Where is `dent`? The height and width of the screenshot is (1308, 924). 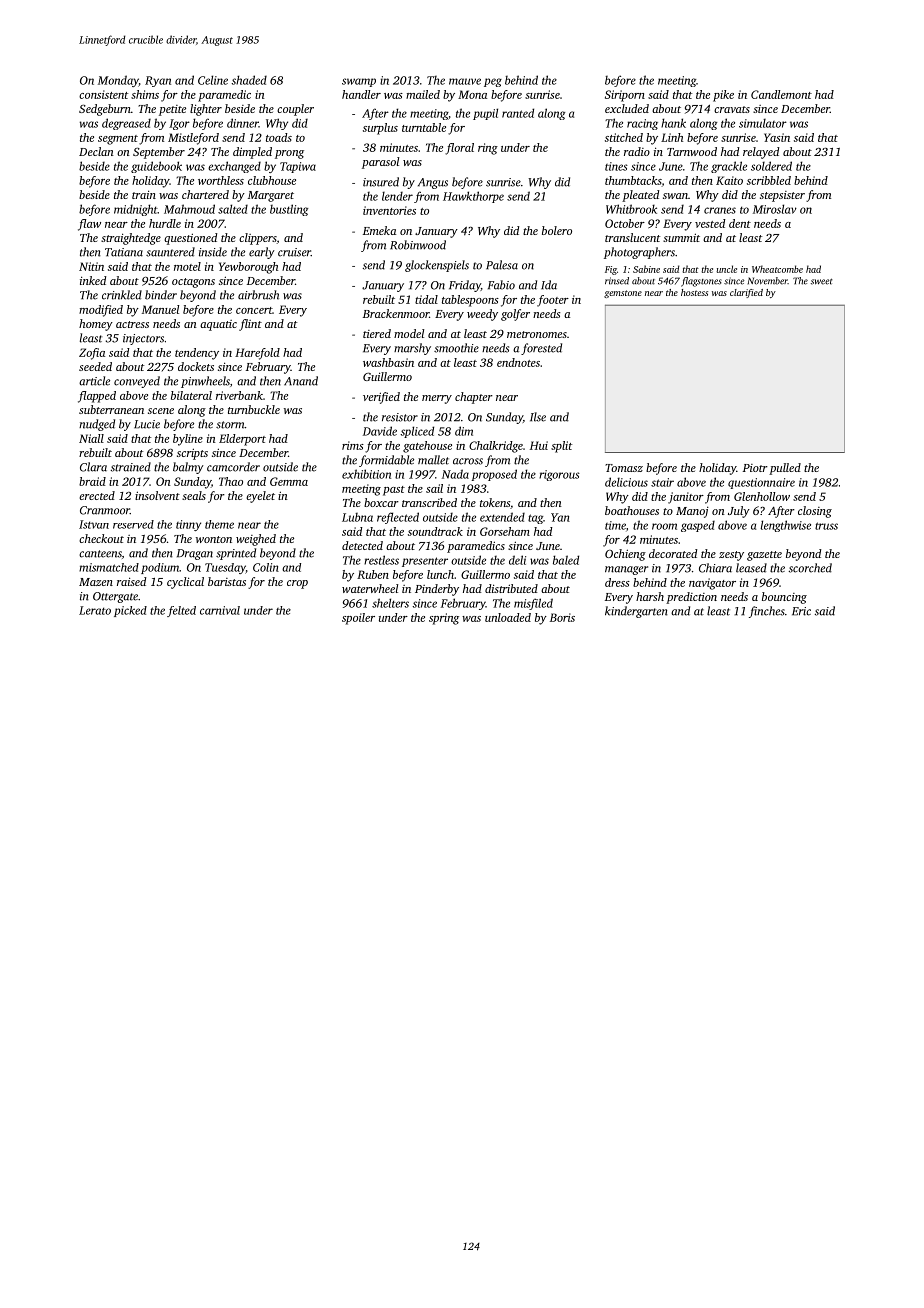 dent is located at coordinates (740, 223).
